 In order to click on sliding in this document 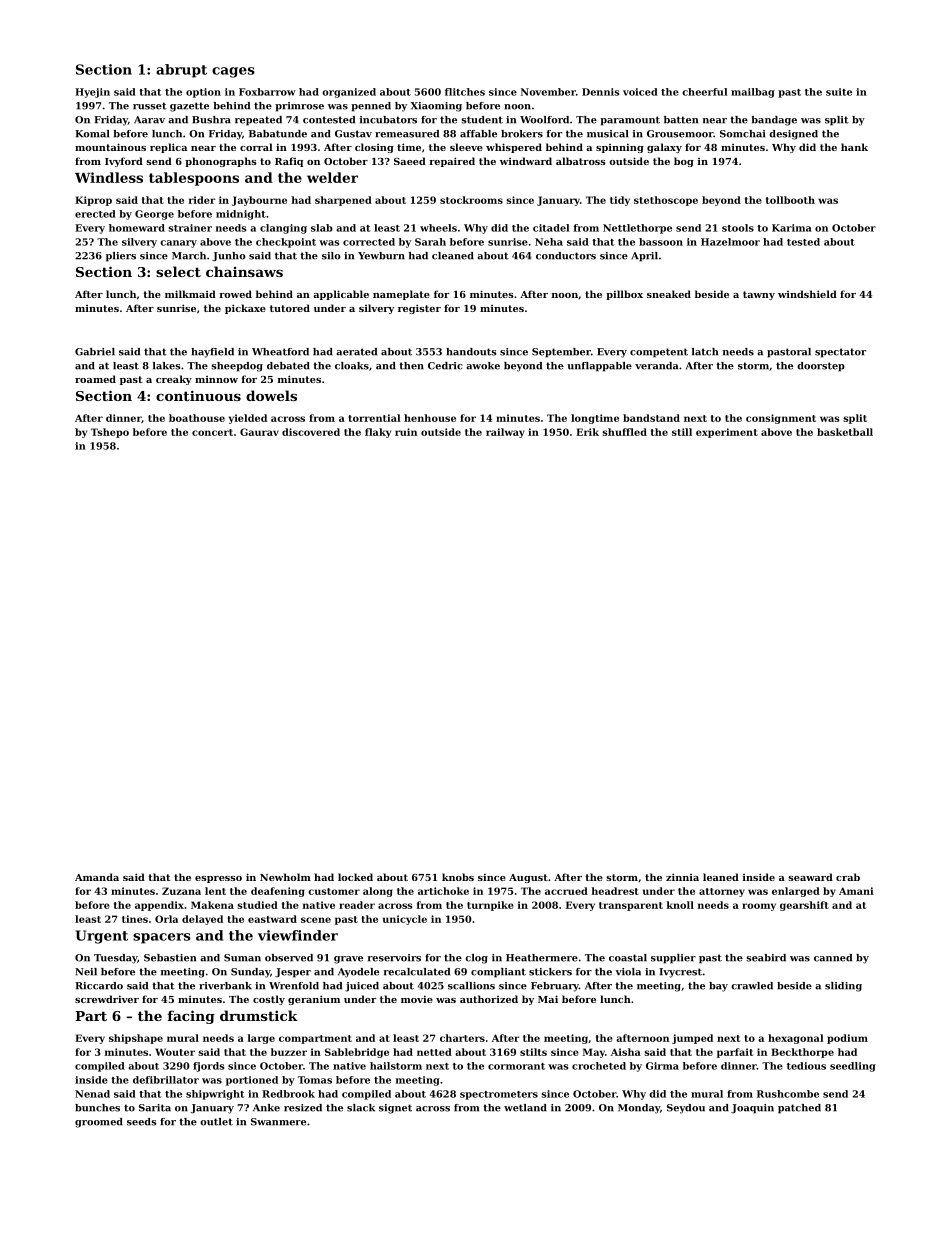, I will do `click(843, 987)`.
